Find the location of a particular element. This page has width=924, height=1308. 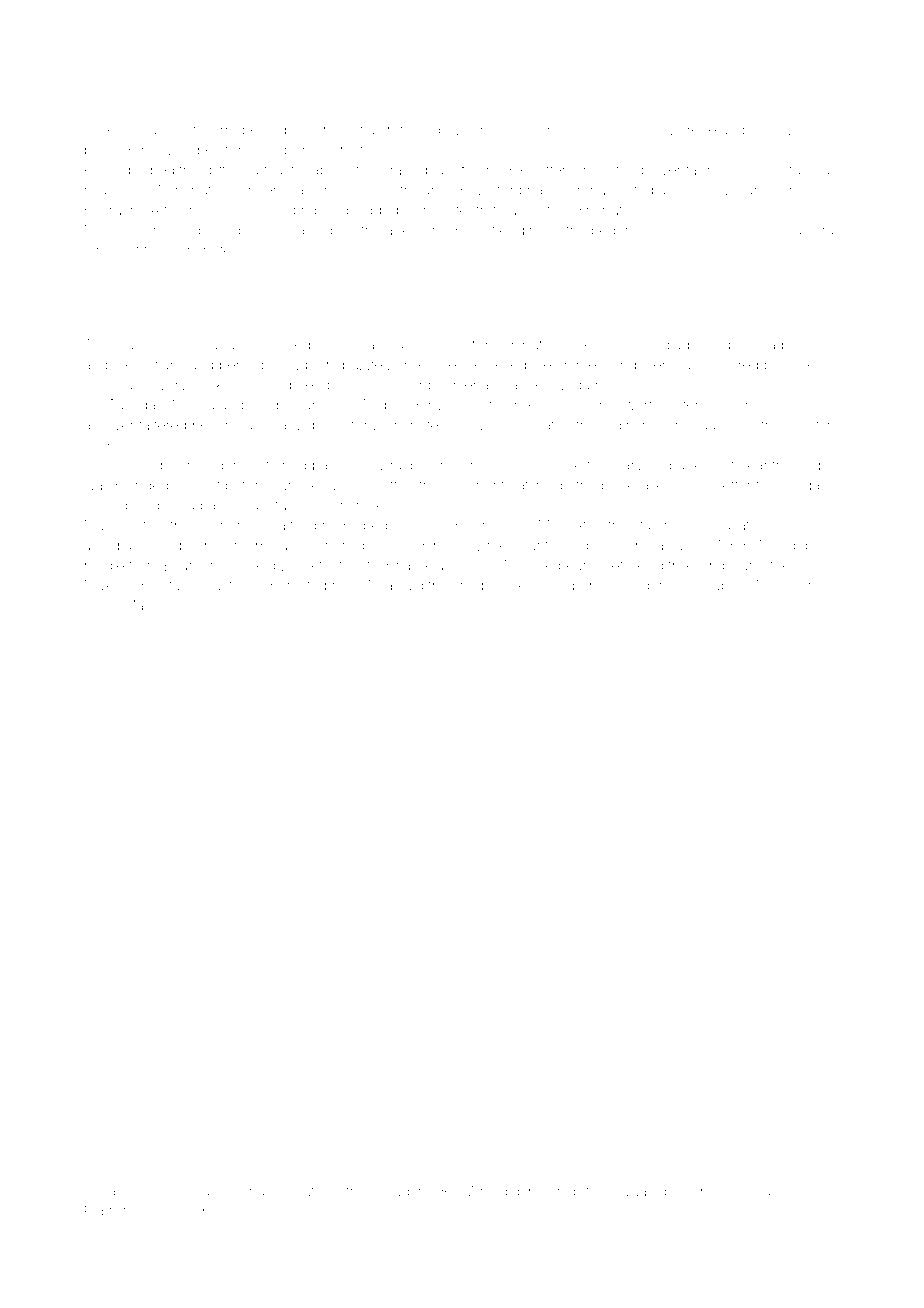

conveyed is located at coordinates (168, 232).
